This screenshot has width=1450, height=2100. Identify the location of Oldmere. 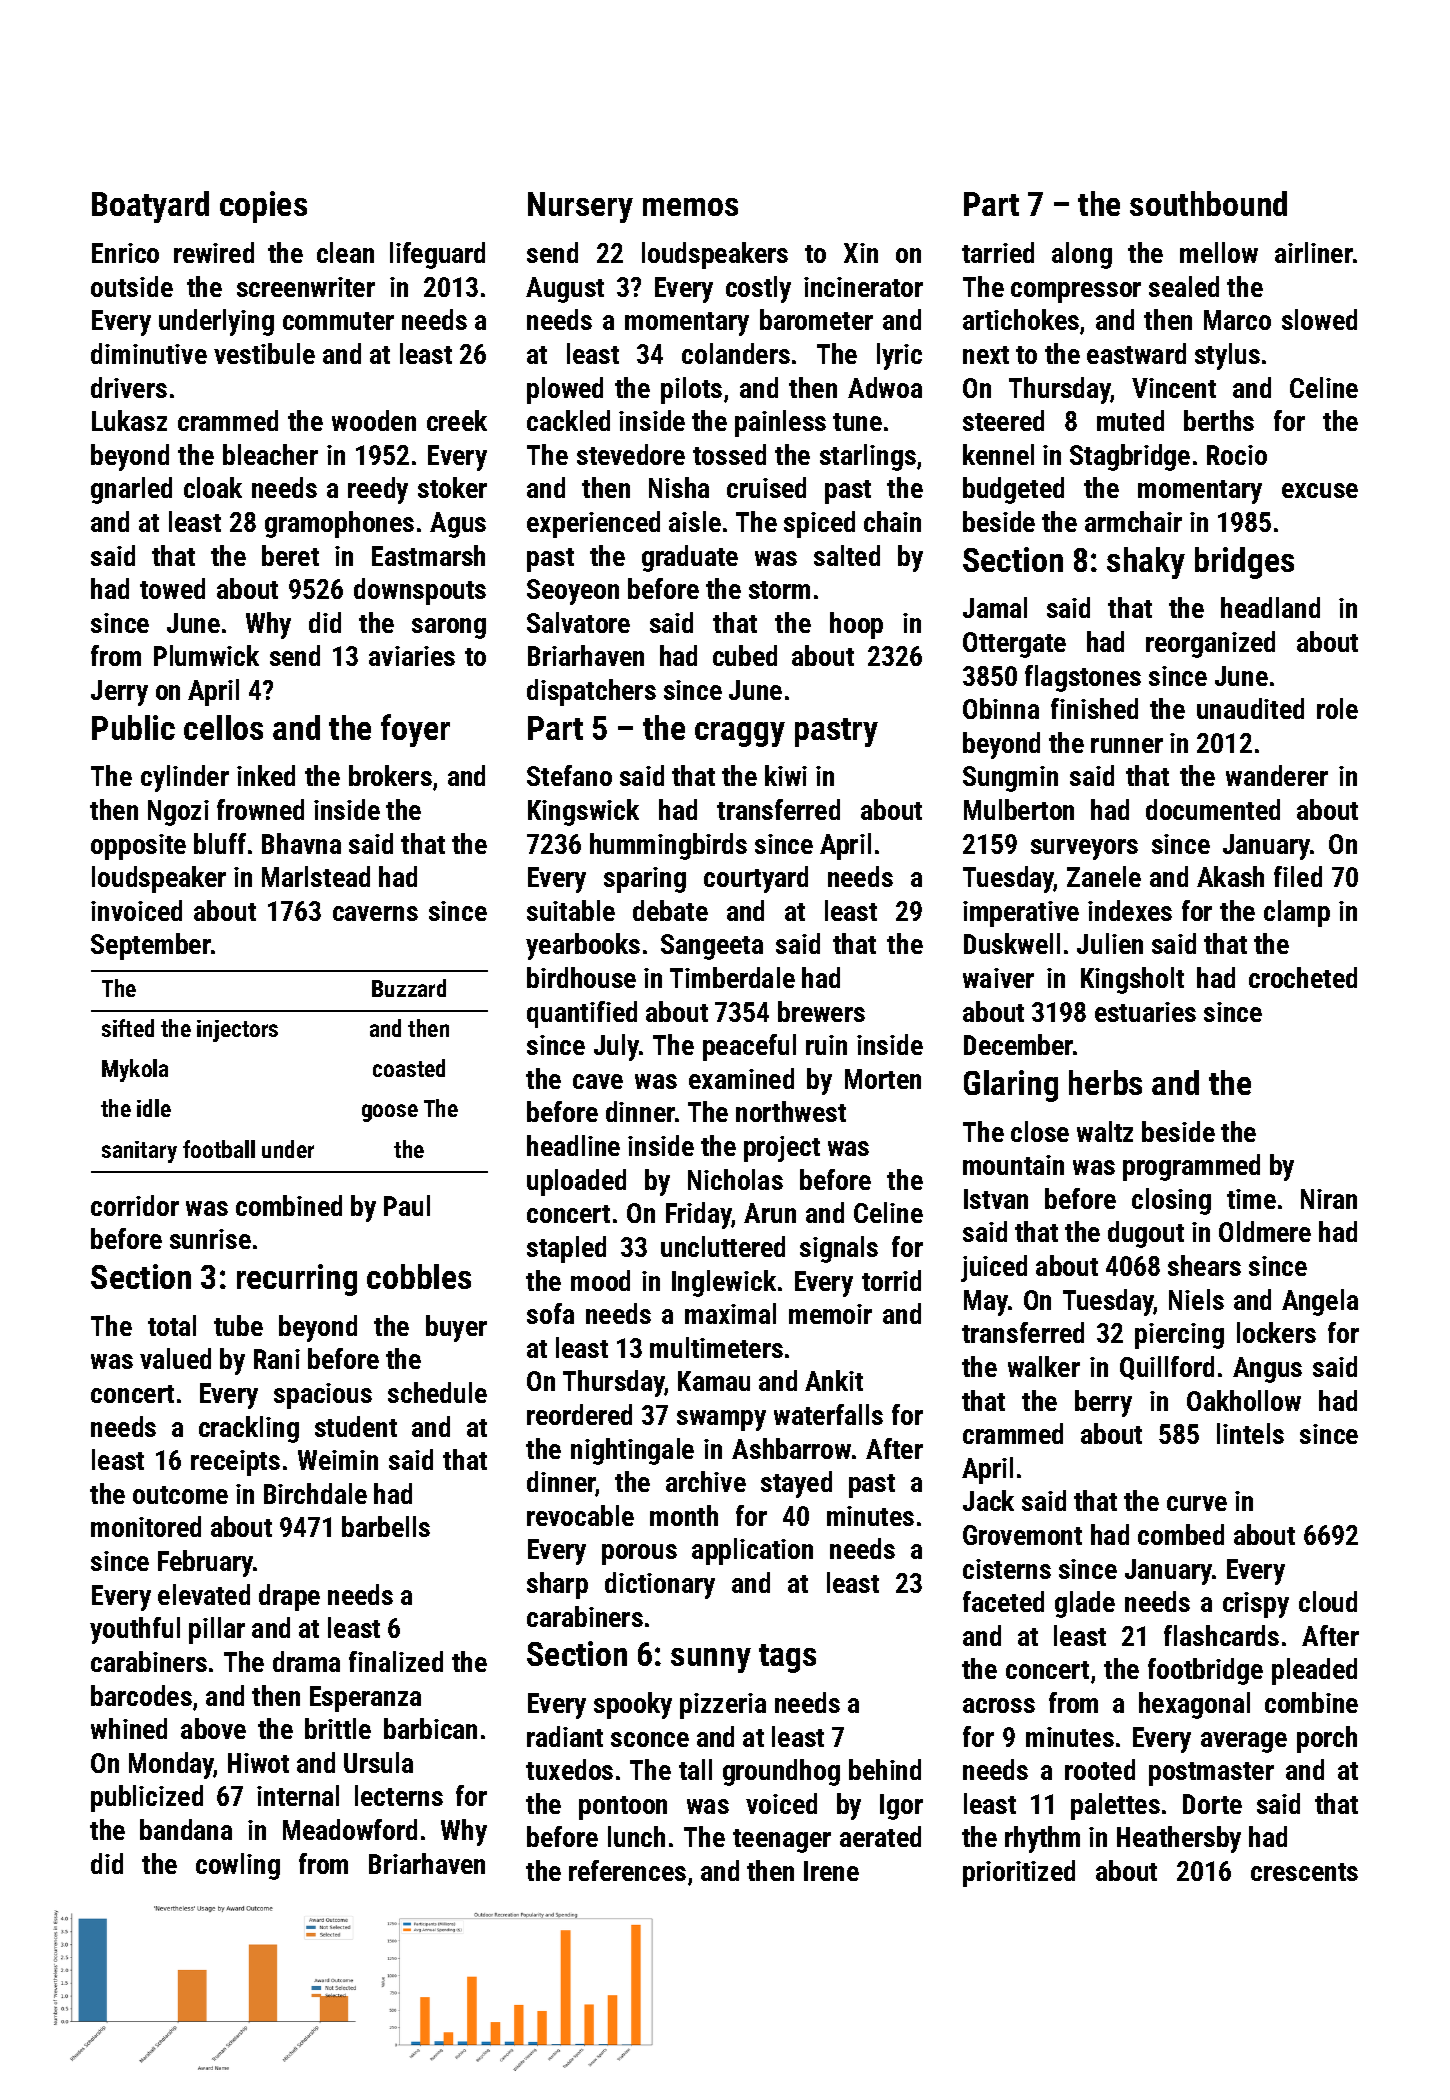
(1265, 1231).
